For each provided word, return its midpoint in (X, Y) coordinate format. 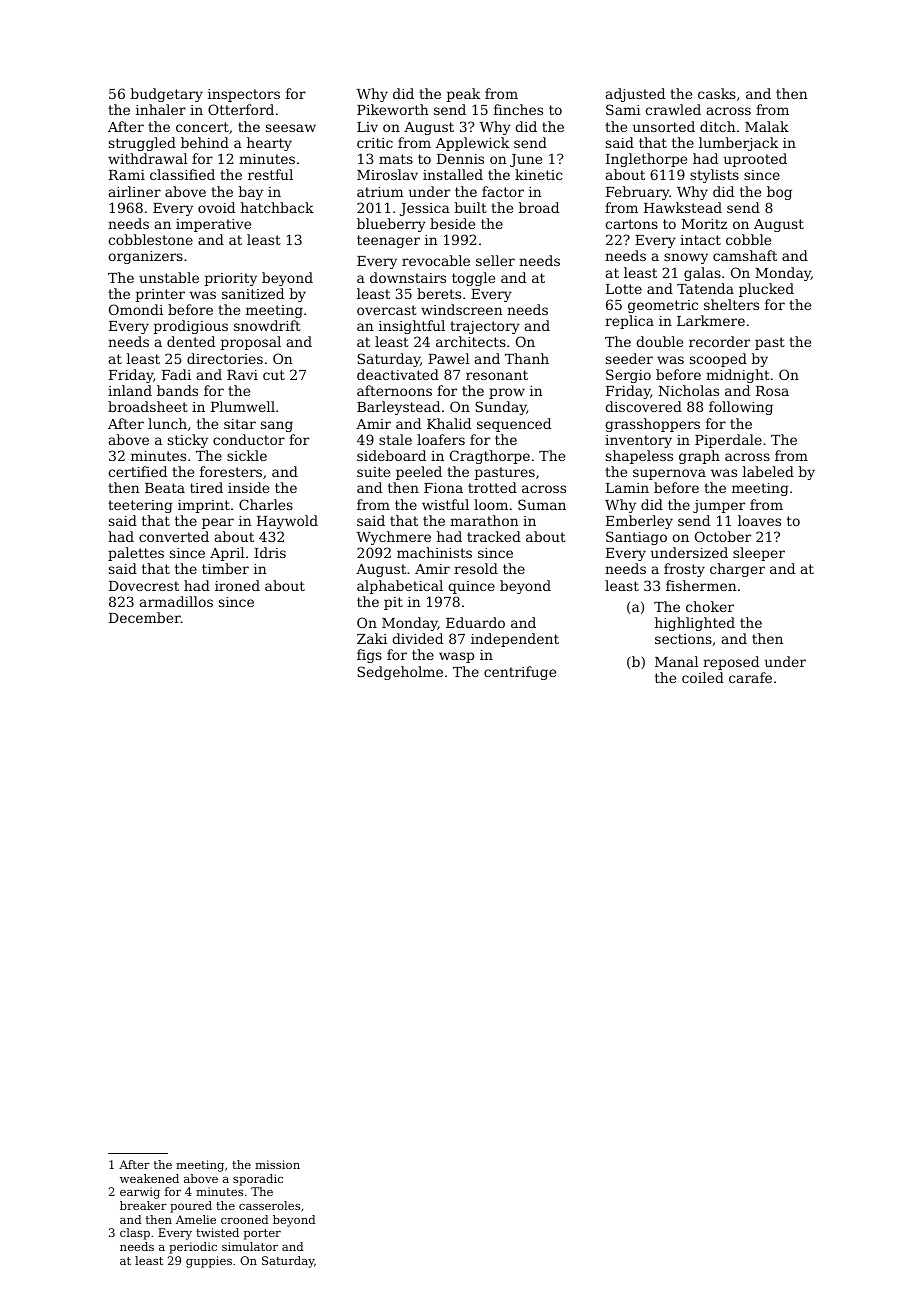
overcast (387, 310)
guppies (209, 1262)
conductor (249, 439)
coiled (703, 677)
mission (277, 1164)
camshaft (745, 255)
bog (779, 193)
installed (453, 174)
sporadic (258, 1180)
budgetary (167, 95)
